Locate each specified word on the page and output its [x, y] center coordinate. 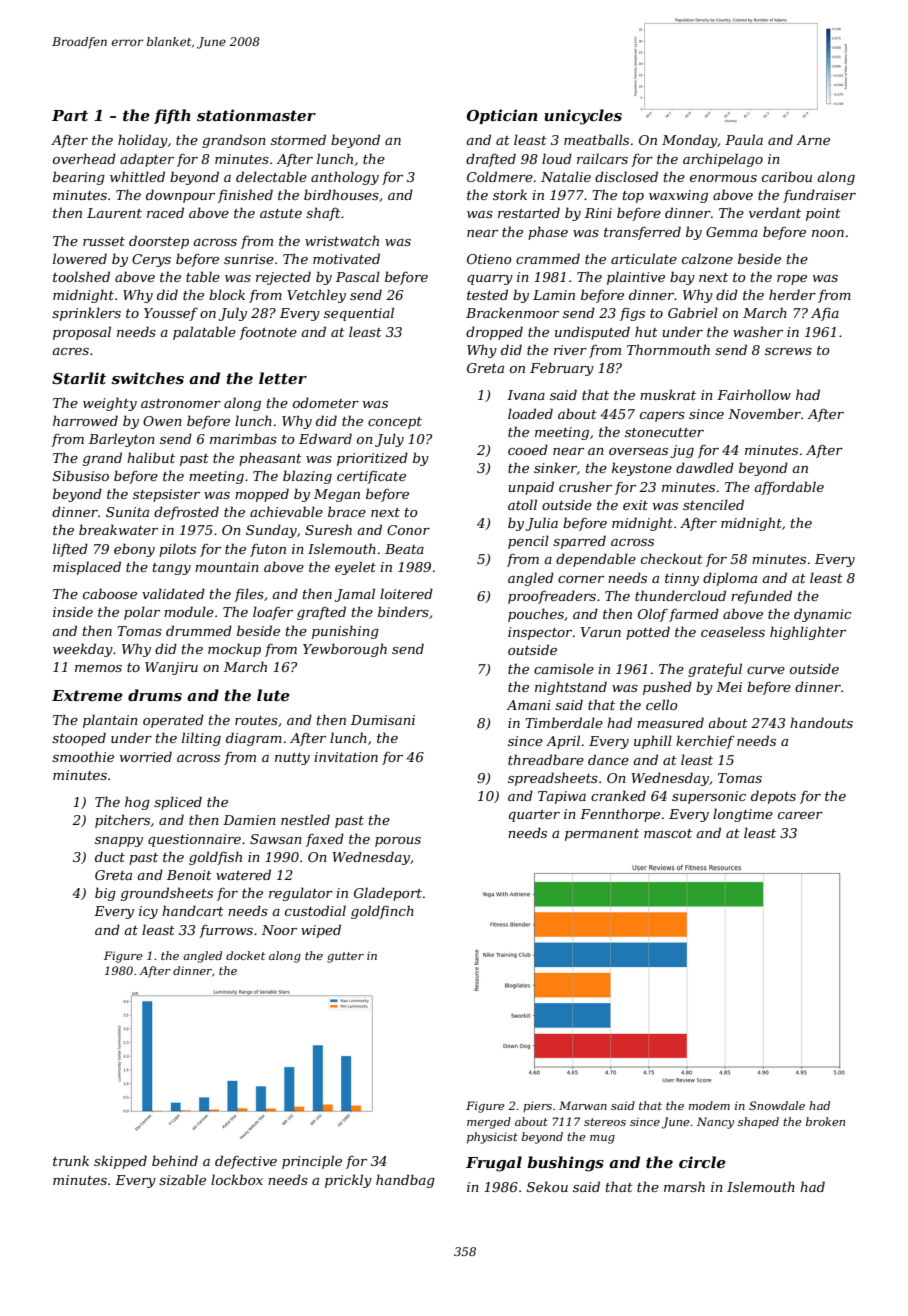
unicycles [583, 117]
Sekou [547, 1186]
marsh [684, 1186]
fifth [172, 116]
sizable [182, 1180]
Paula [744, 139]
